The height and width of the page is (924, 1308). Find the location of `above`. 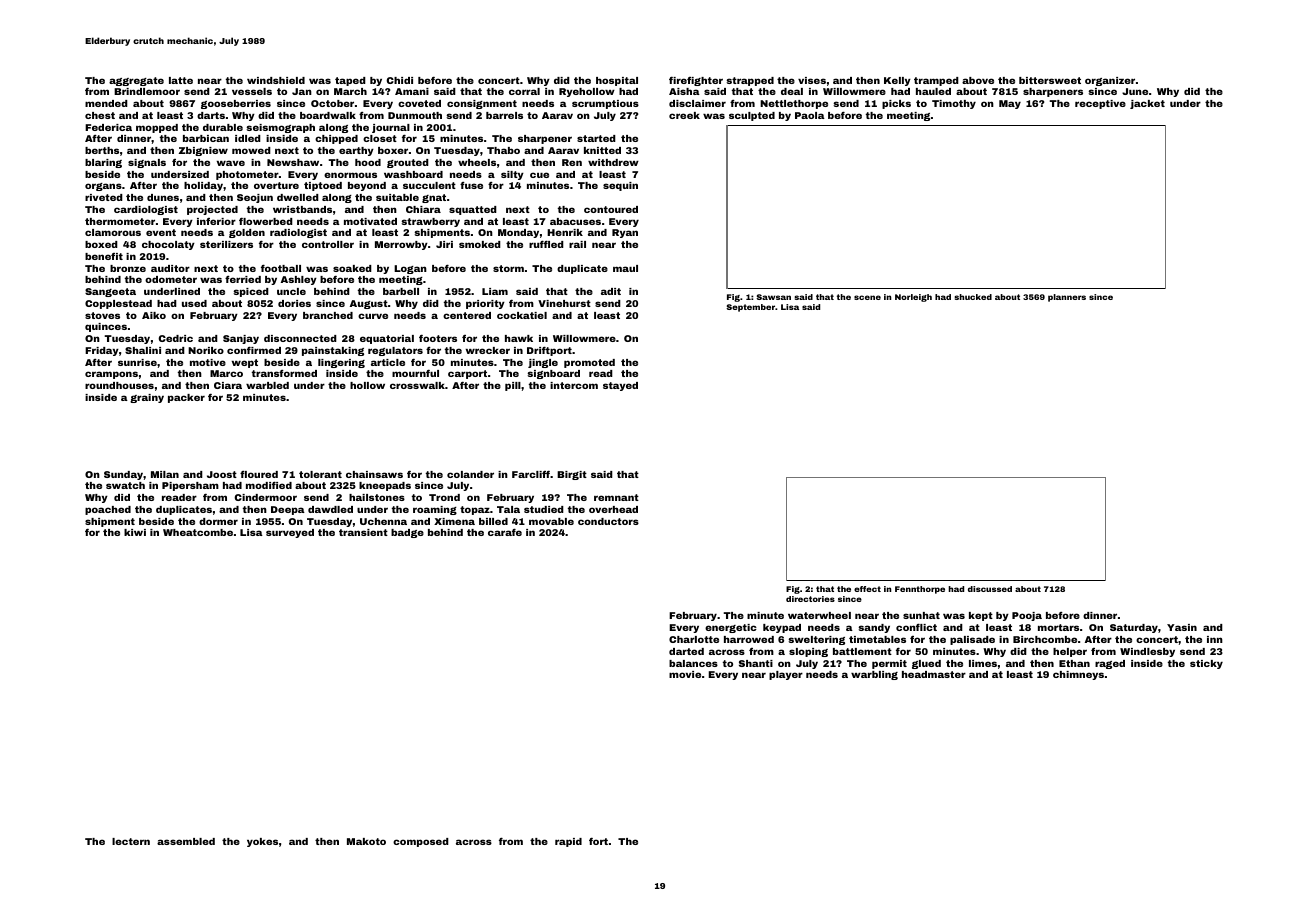

above is located at coordinates (978, 80).
